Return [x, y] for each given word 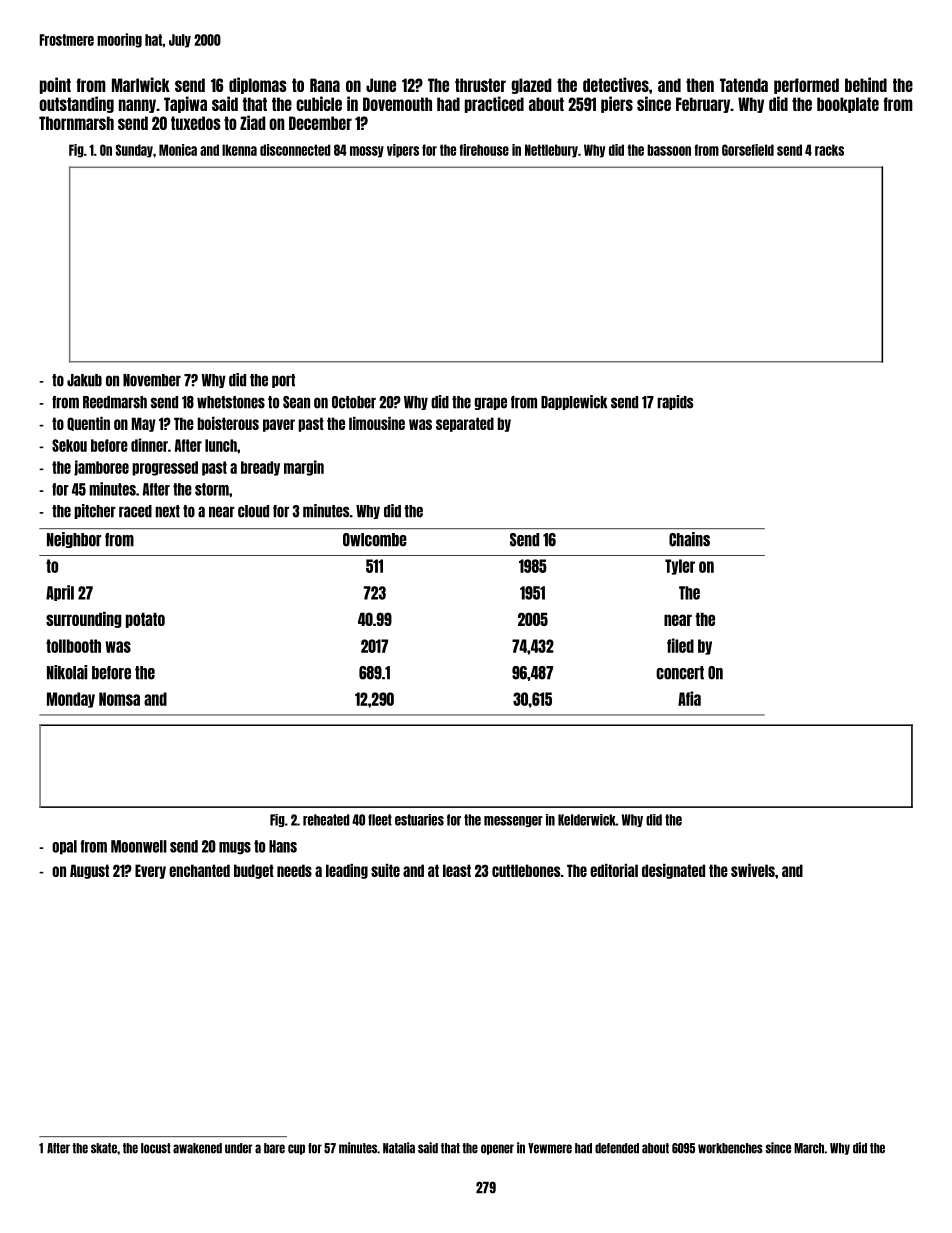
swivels [753, 870]
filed [680, 645]
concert [680, 673]
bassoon [669, 150]
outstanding [76, 104]
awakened [197, 1148]
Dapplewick [574, 402]
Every [150, 871]
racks [829, 150]
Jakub [84, 380]
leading [347, 871]
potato [145, 620]
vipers [403, 151]
